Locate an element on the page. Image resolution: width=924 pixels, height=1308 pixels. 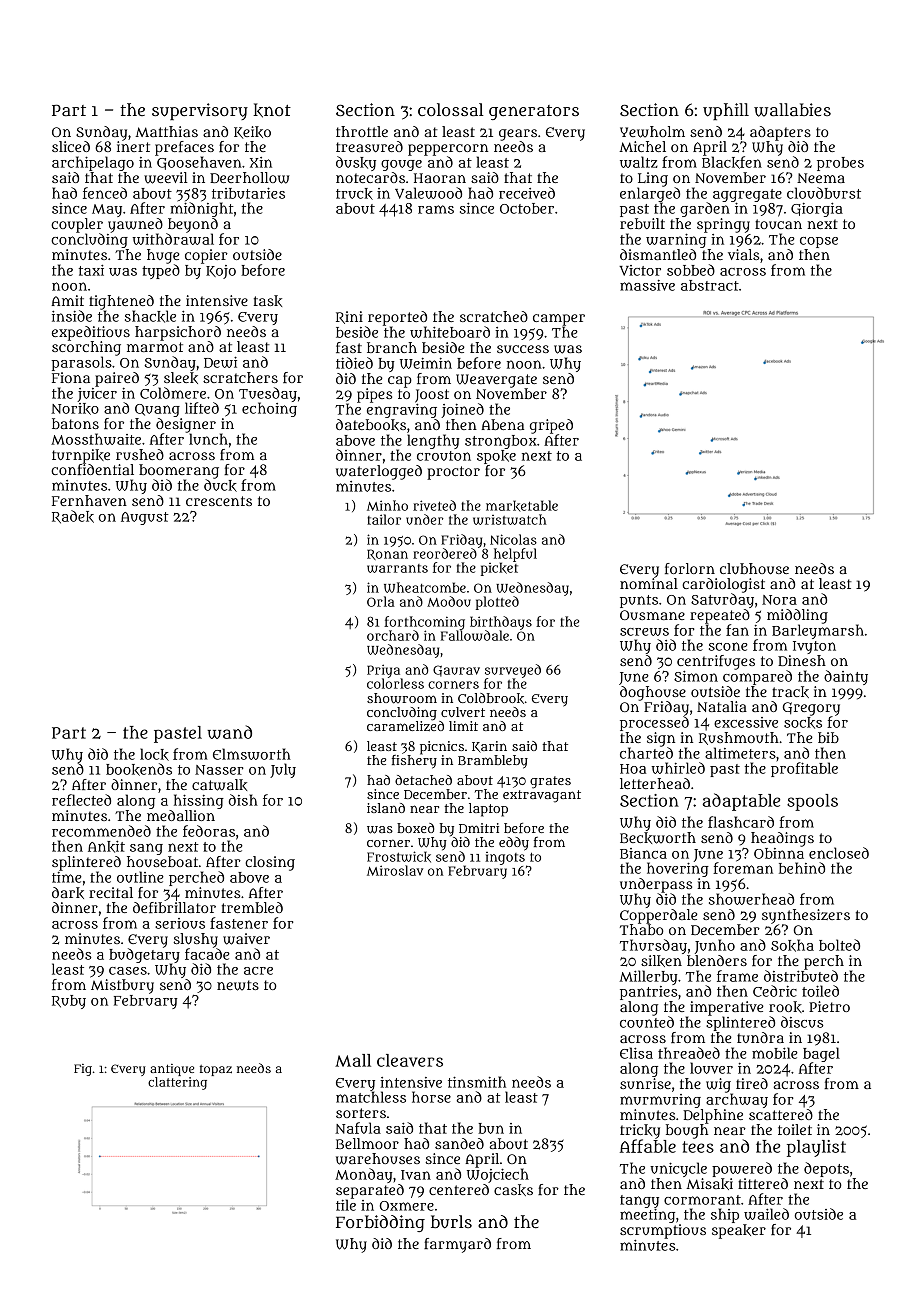
sliced is located at coordinates (71, 146).
